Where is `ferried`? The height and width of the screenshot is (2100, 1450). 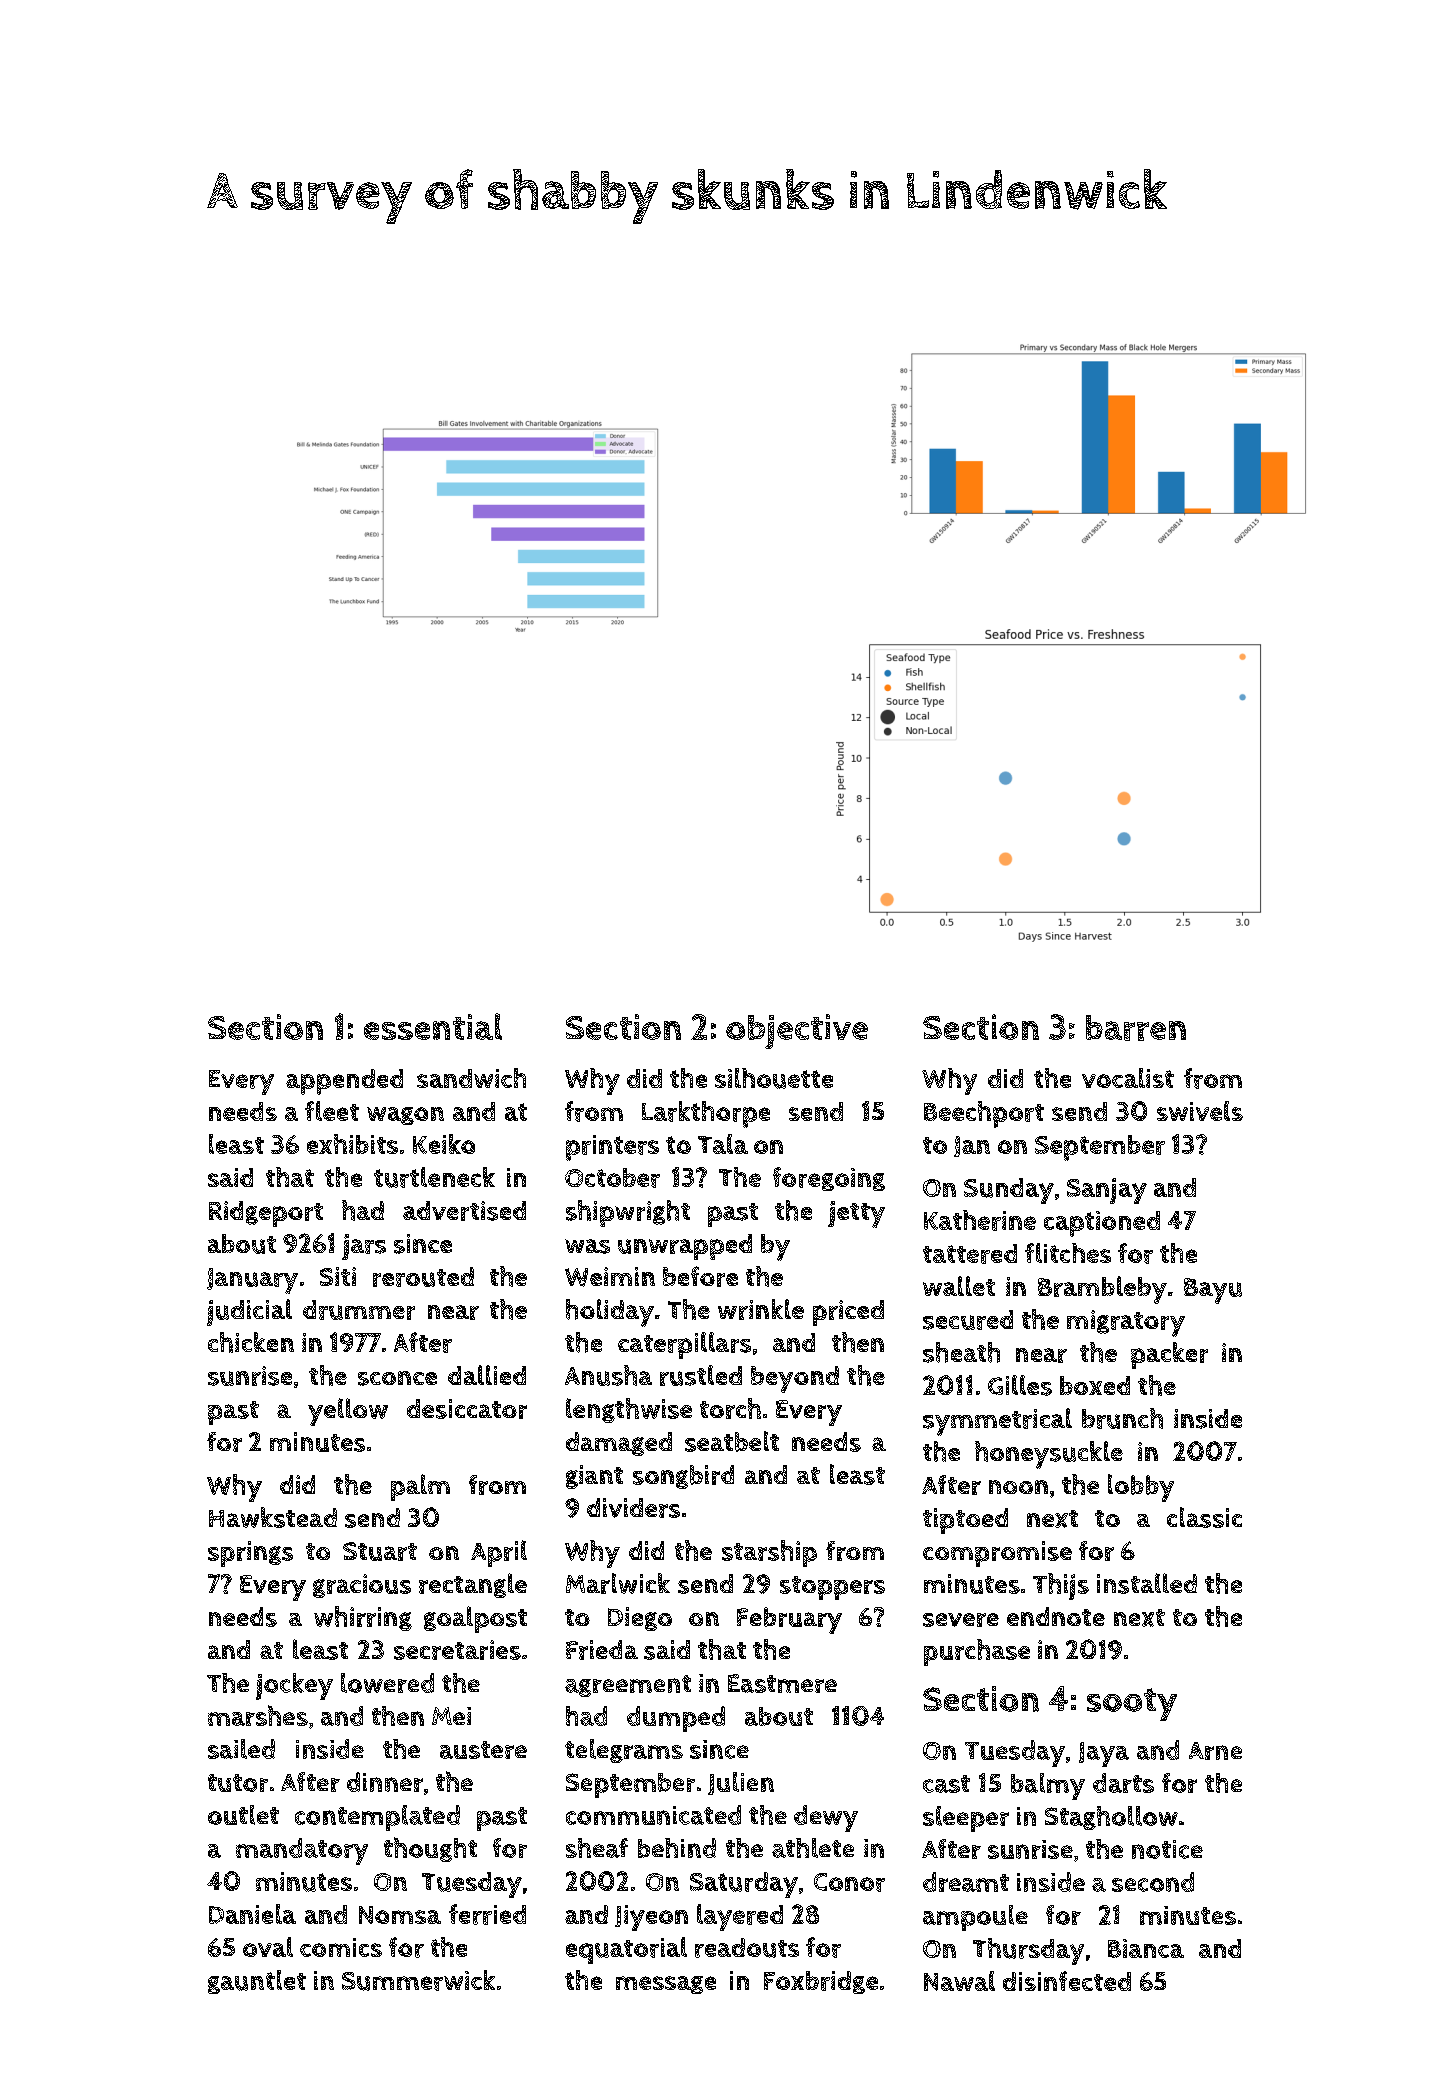 ferried is located at coordinates (487, 1914).
